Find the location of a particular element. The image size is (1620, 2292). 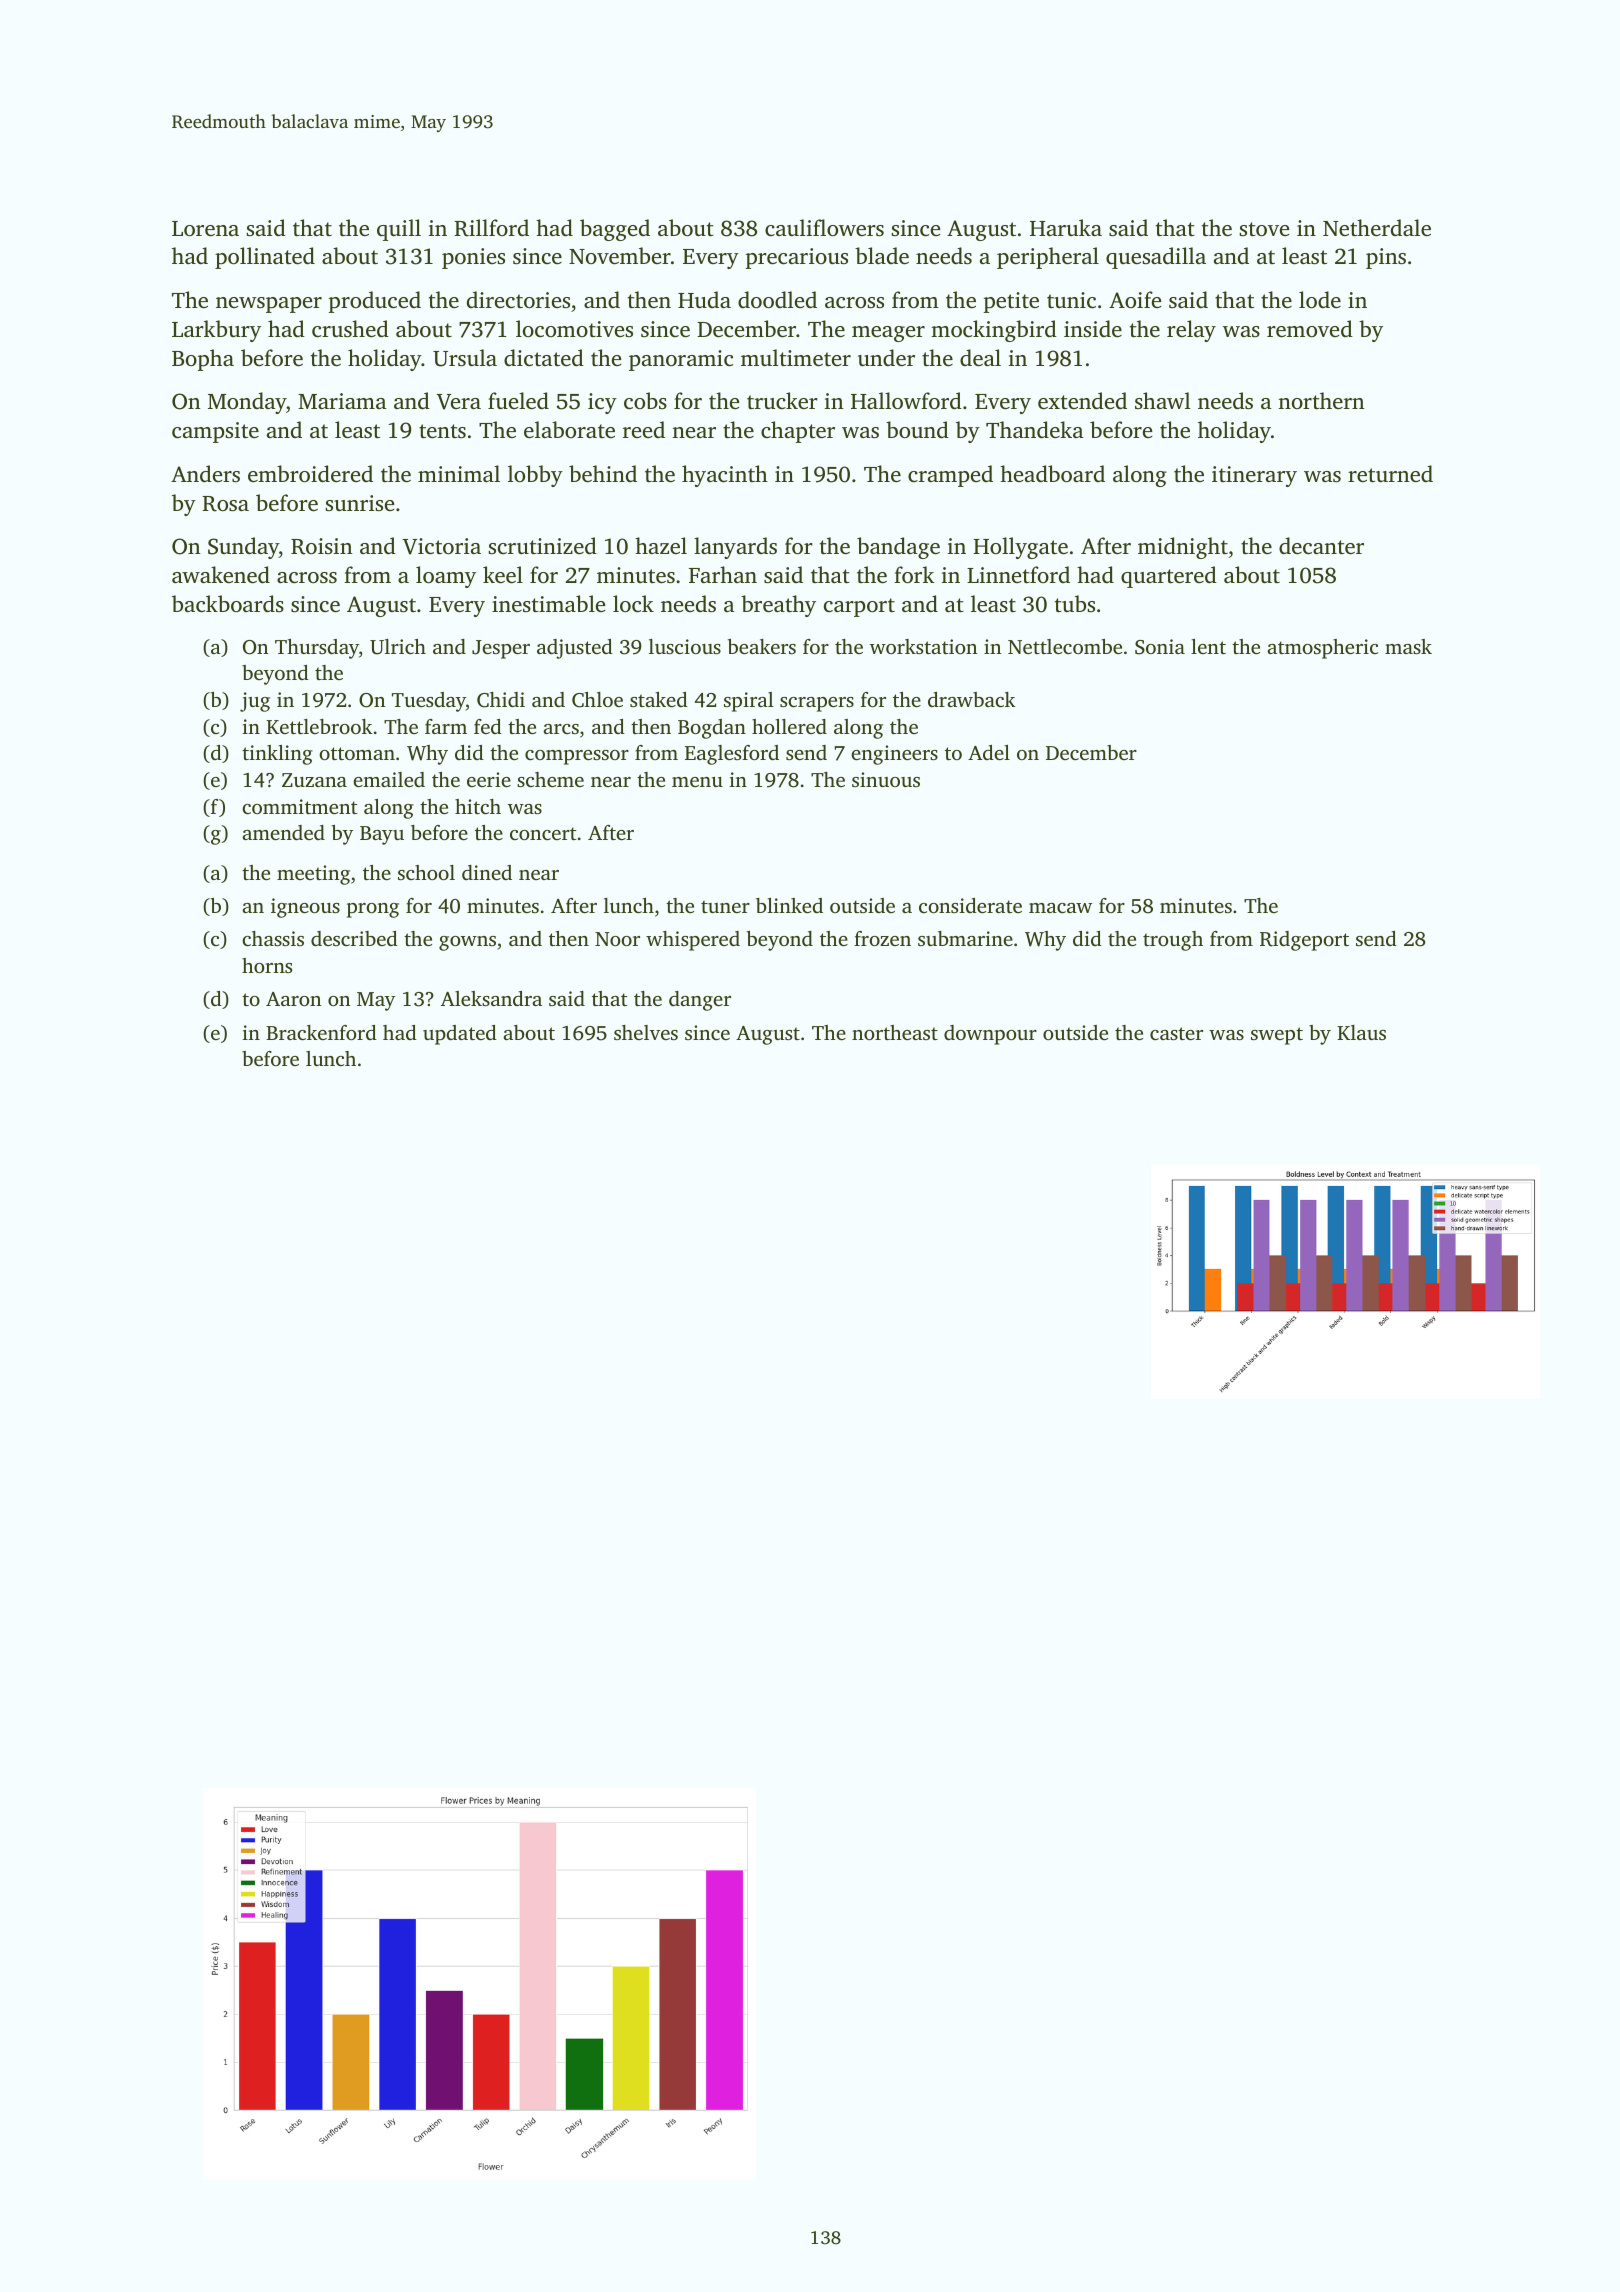

cramped is located at coordinates (950, 476).
